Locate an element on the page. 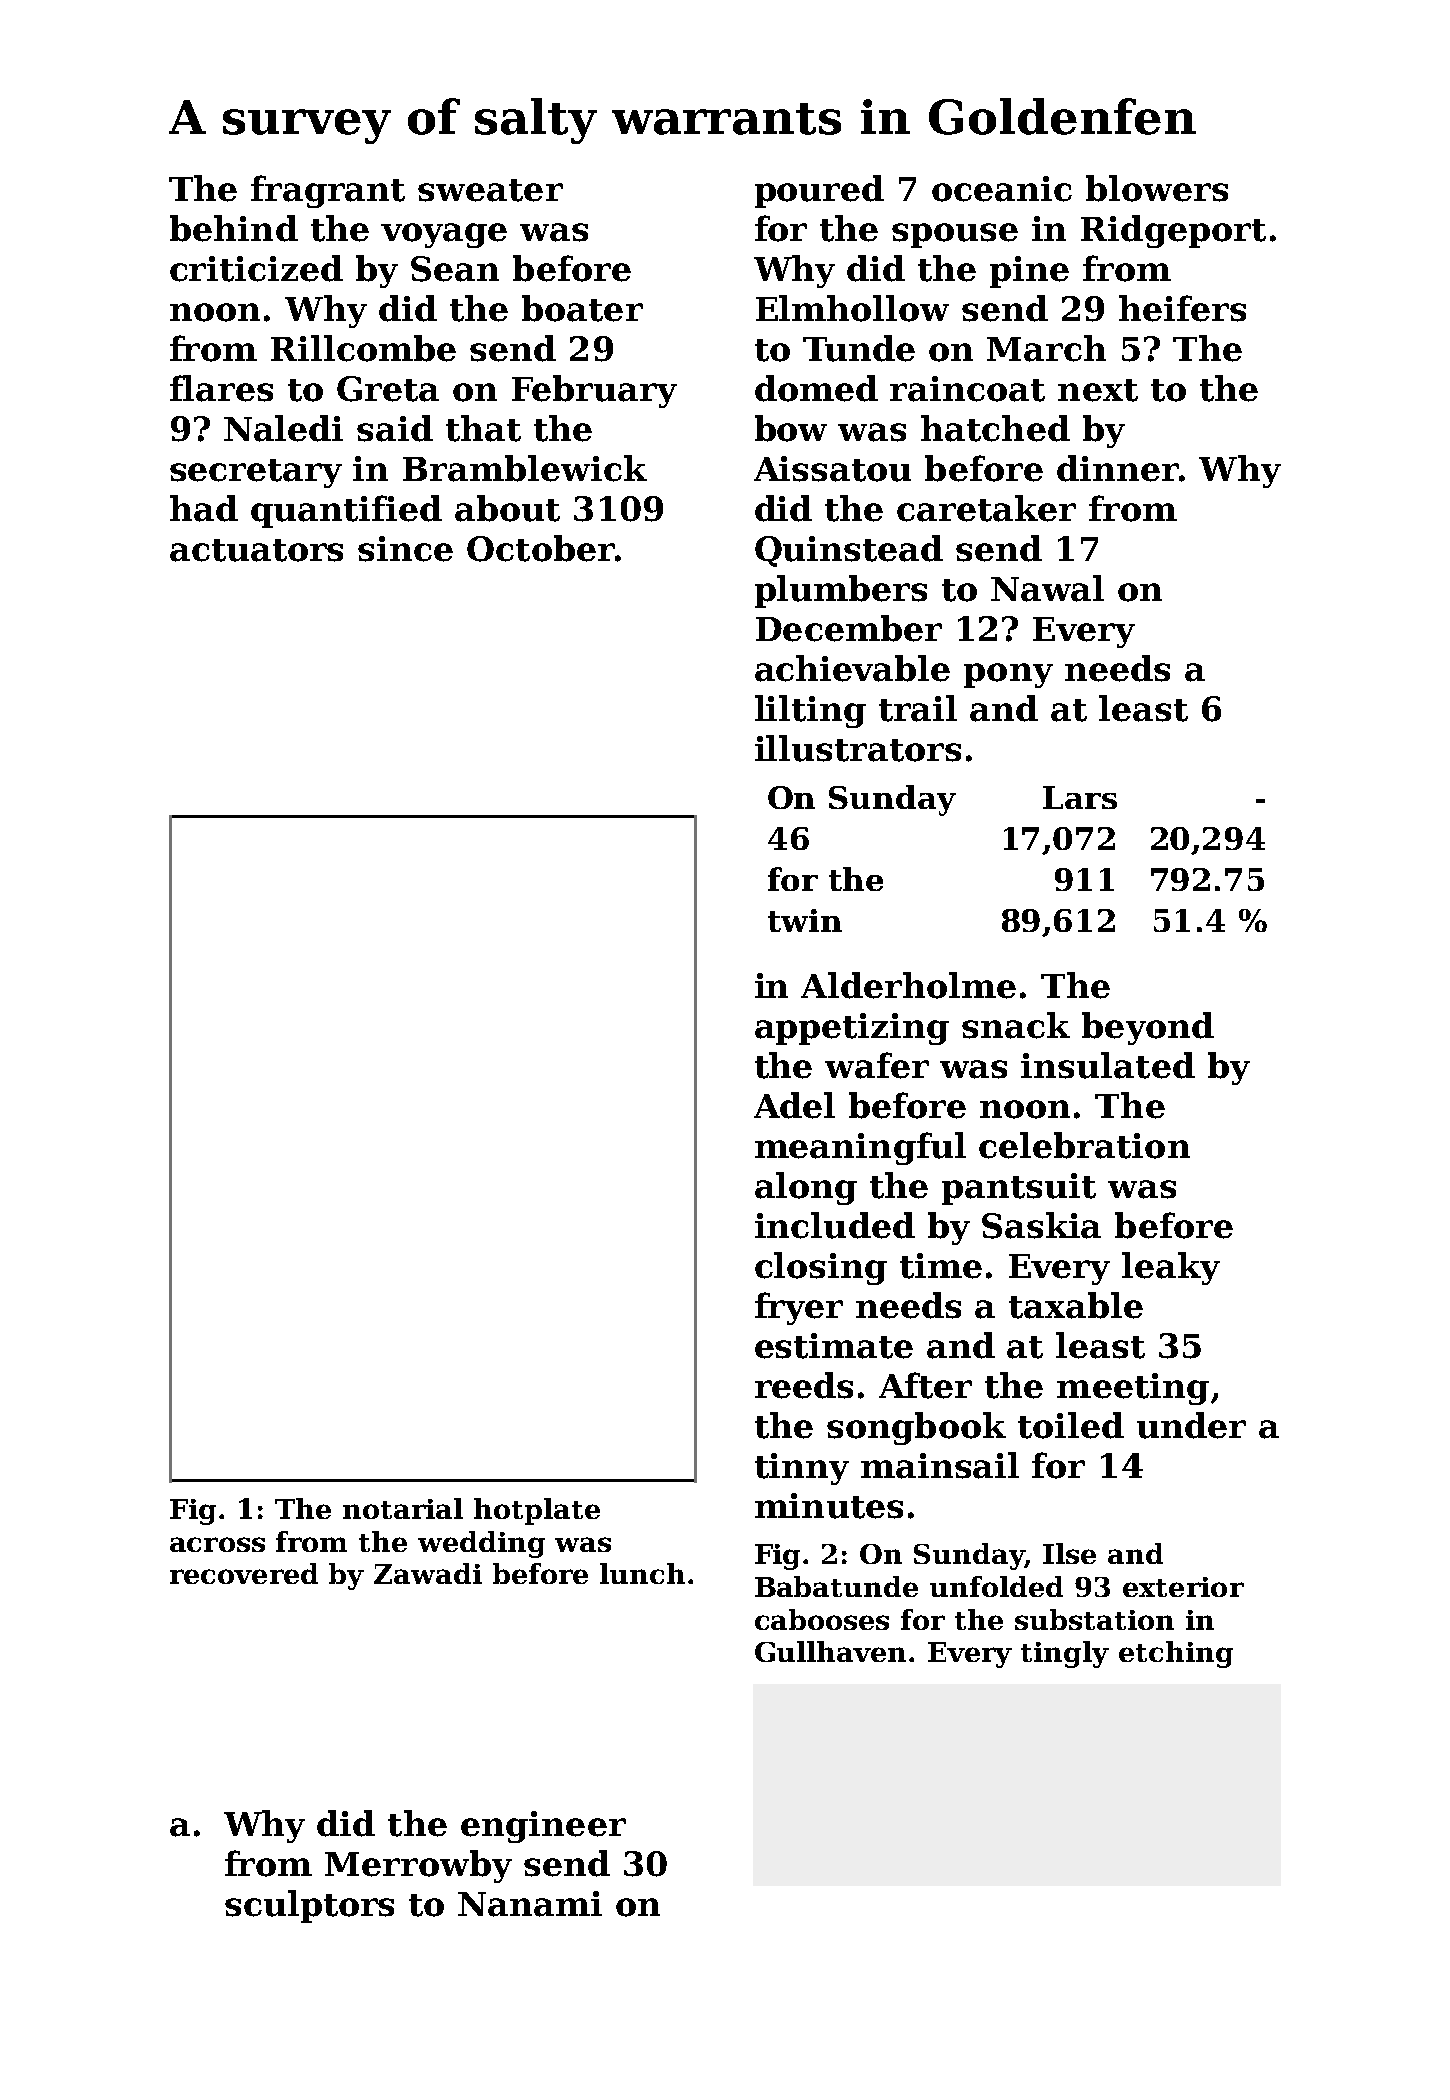 This page has height=2100, width=1450. sculptors is located at coordinates (309, 1906).
